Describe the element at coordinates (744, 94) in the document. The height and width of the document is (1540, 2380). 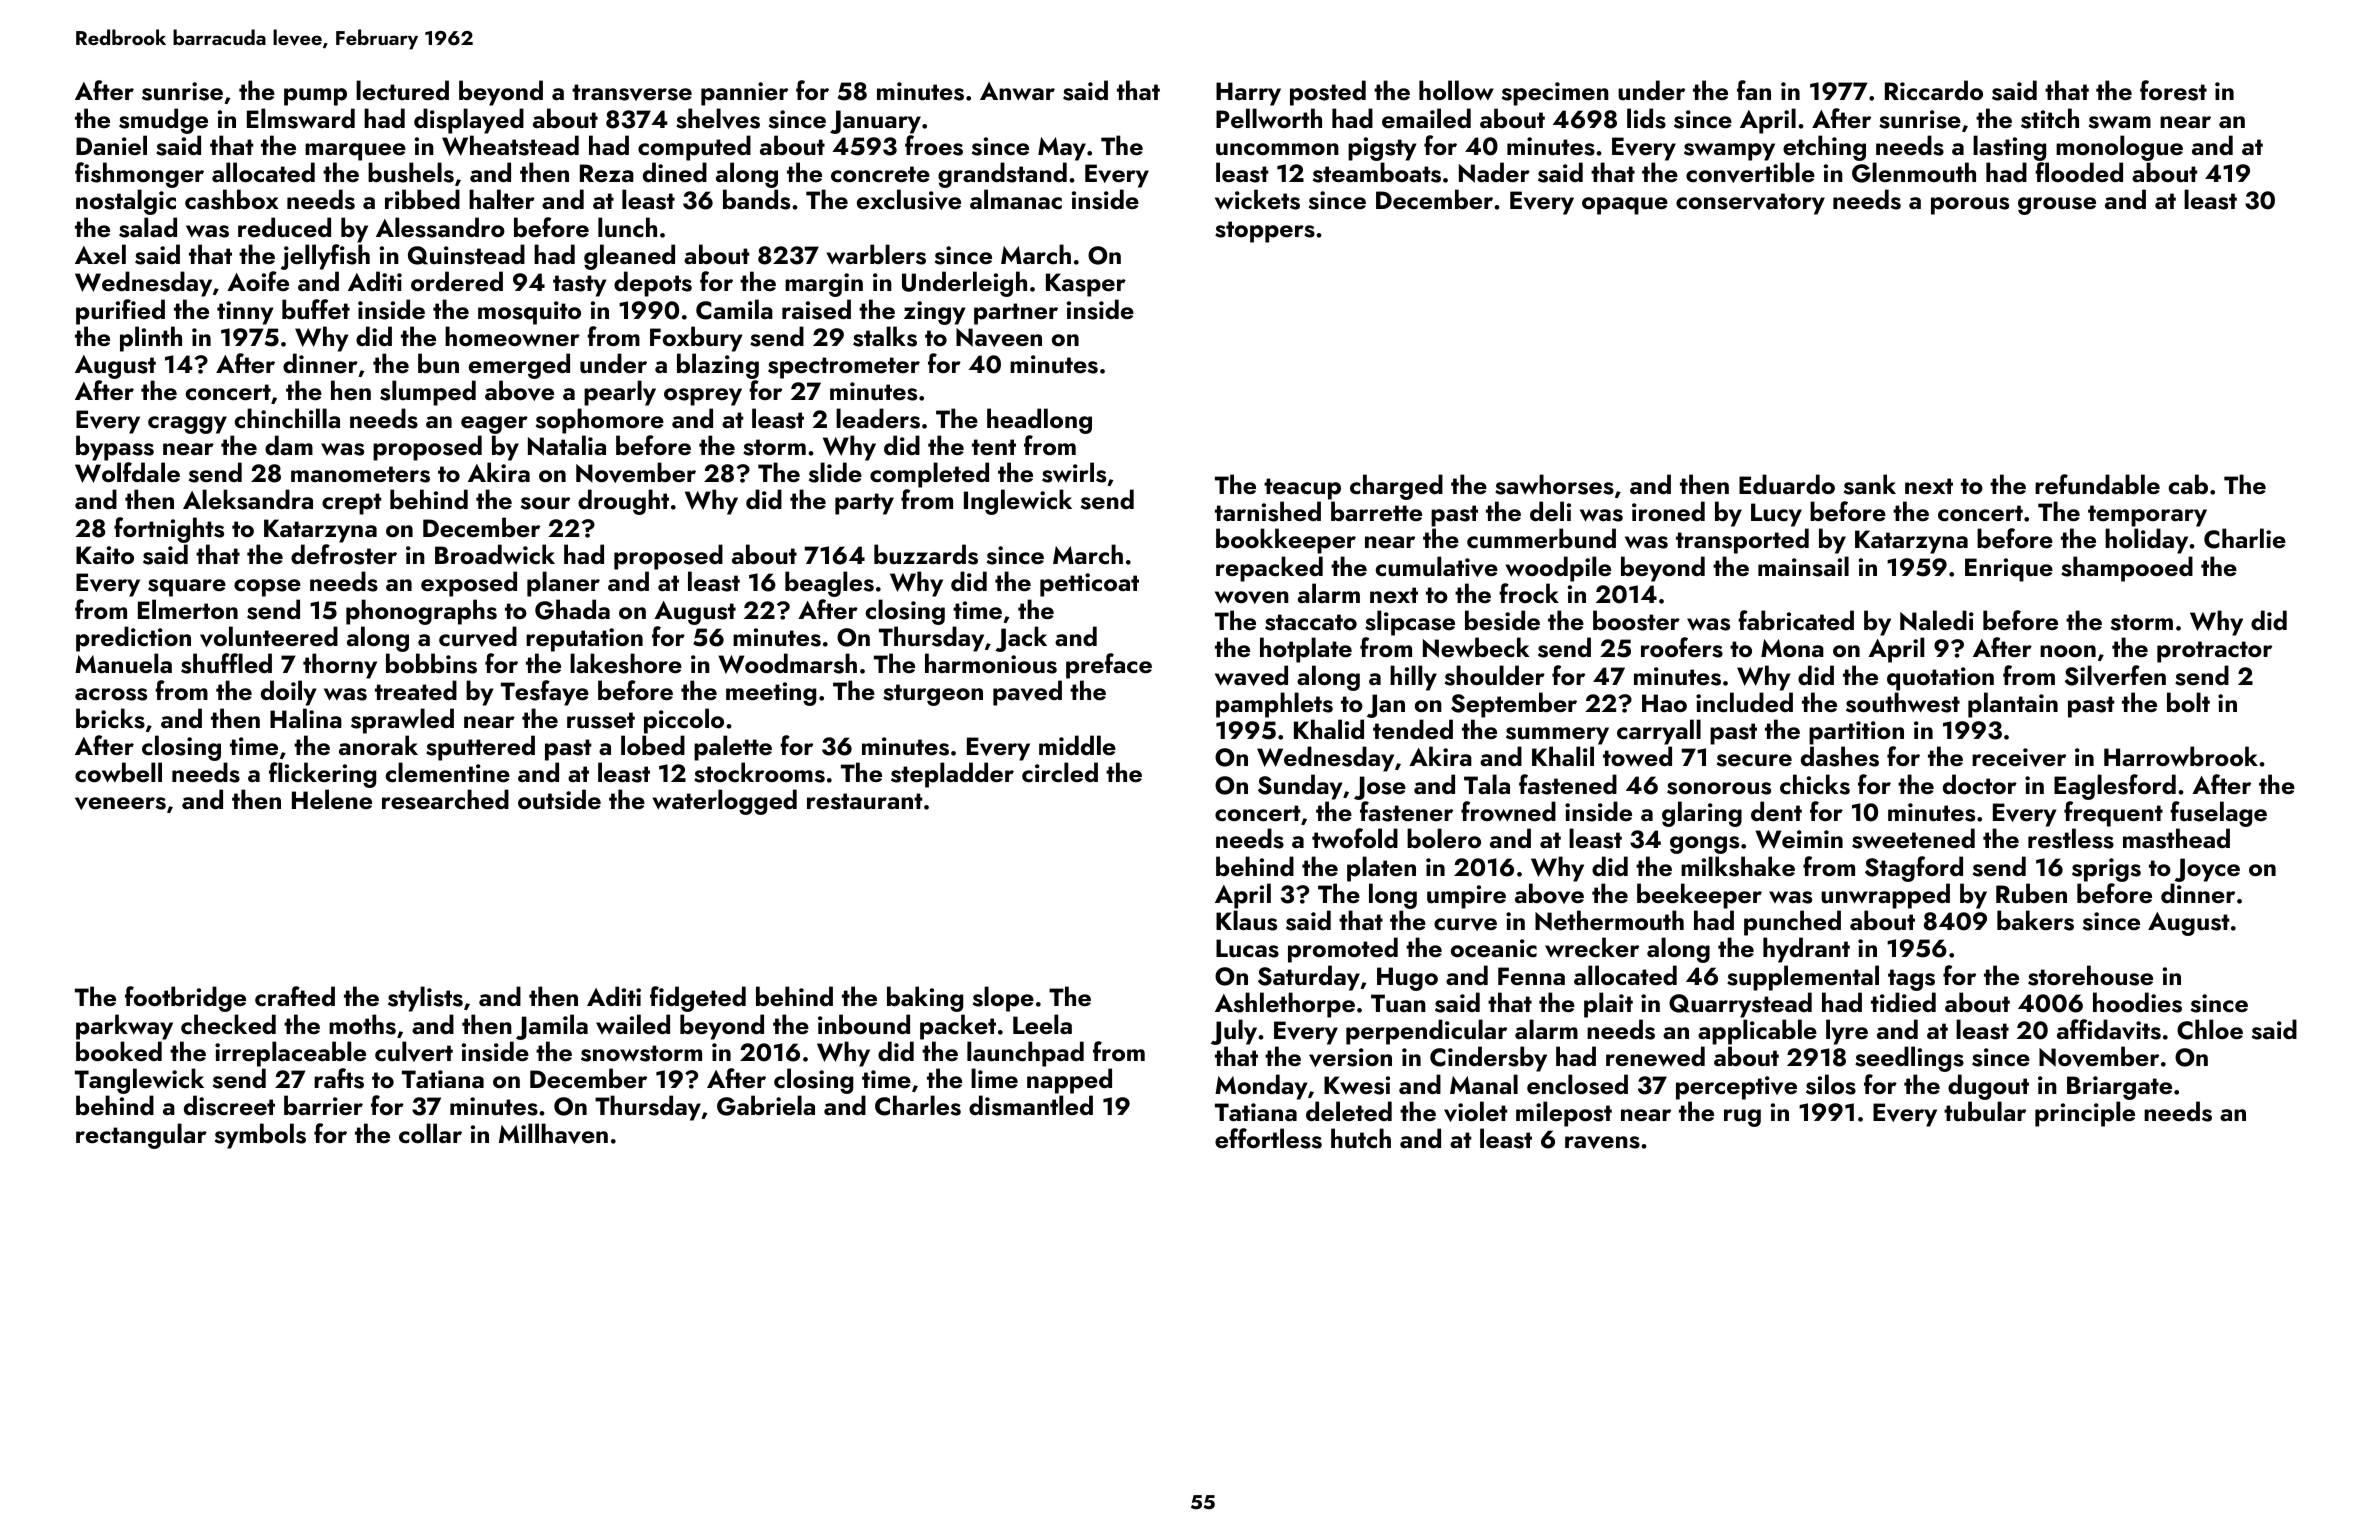
I see `pannier` at that location.
